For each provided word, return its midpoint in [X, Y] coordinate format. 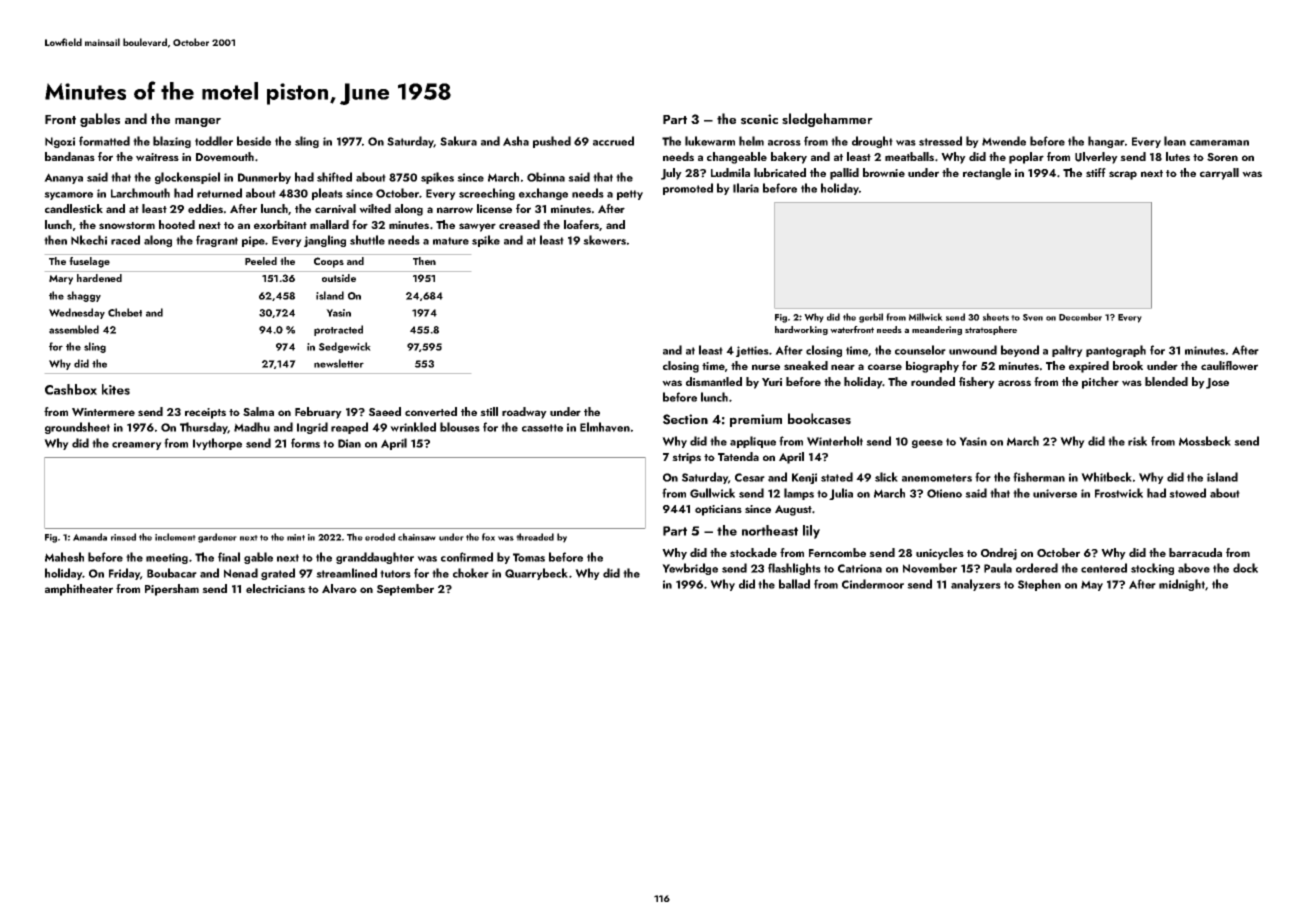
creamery [137, 446]
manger [198, 122]
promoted [688, 189]
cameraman [1219, 143]
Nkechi [89, 240]
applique [753, 442]
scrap [1123, 175]
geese [927, 444]
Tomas [529, 557]
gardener [217, 538]
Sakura [458, 141]
